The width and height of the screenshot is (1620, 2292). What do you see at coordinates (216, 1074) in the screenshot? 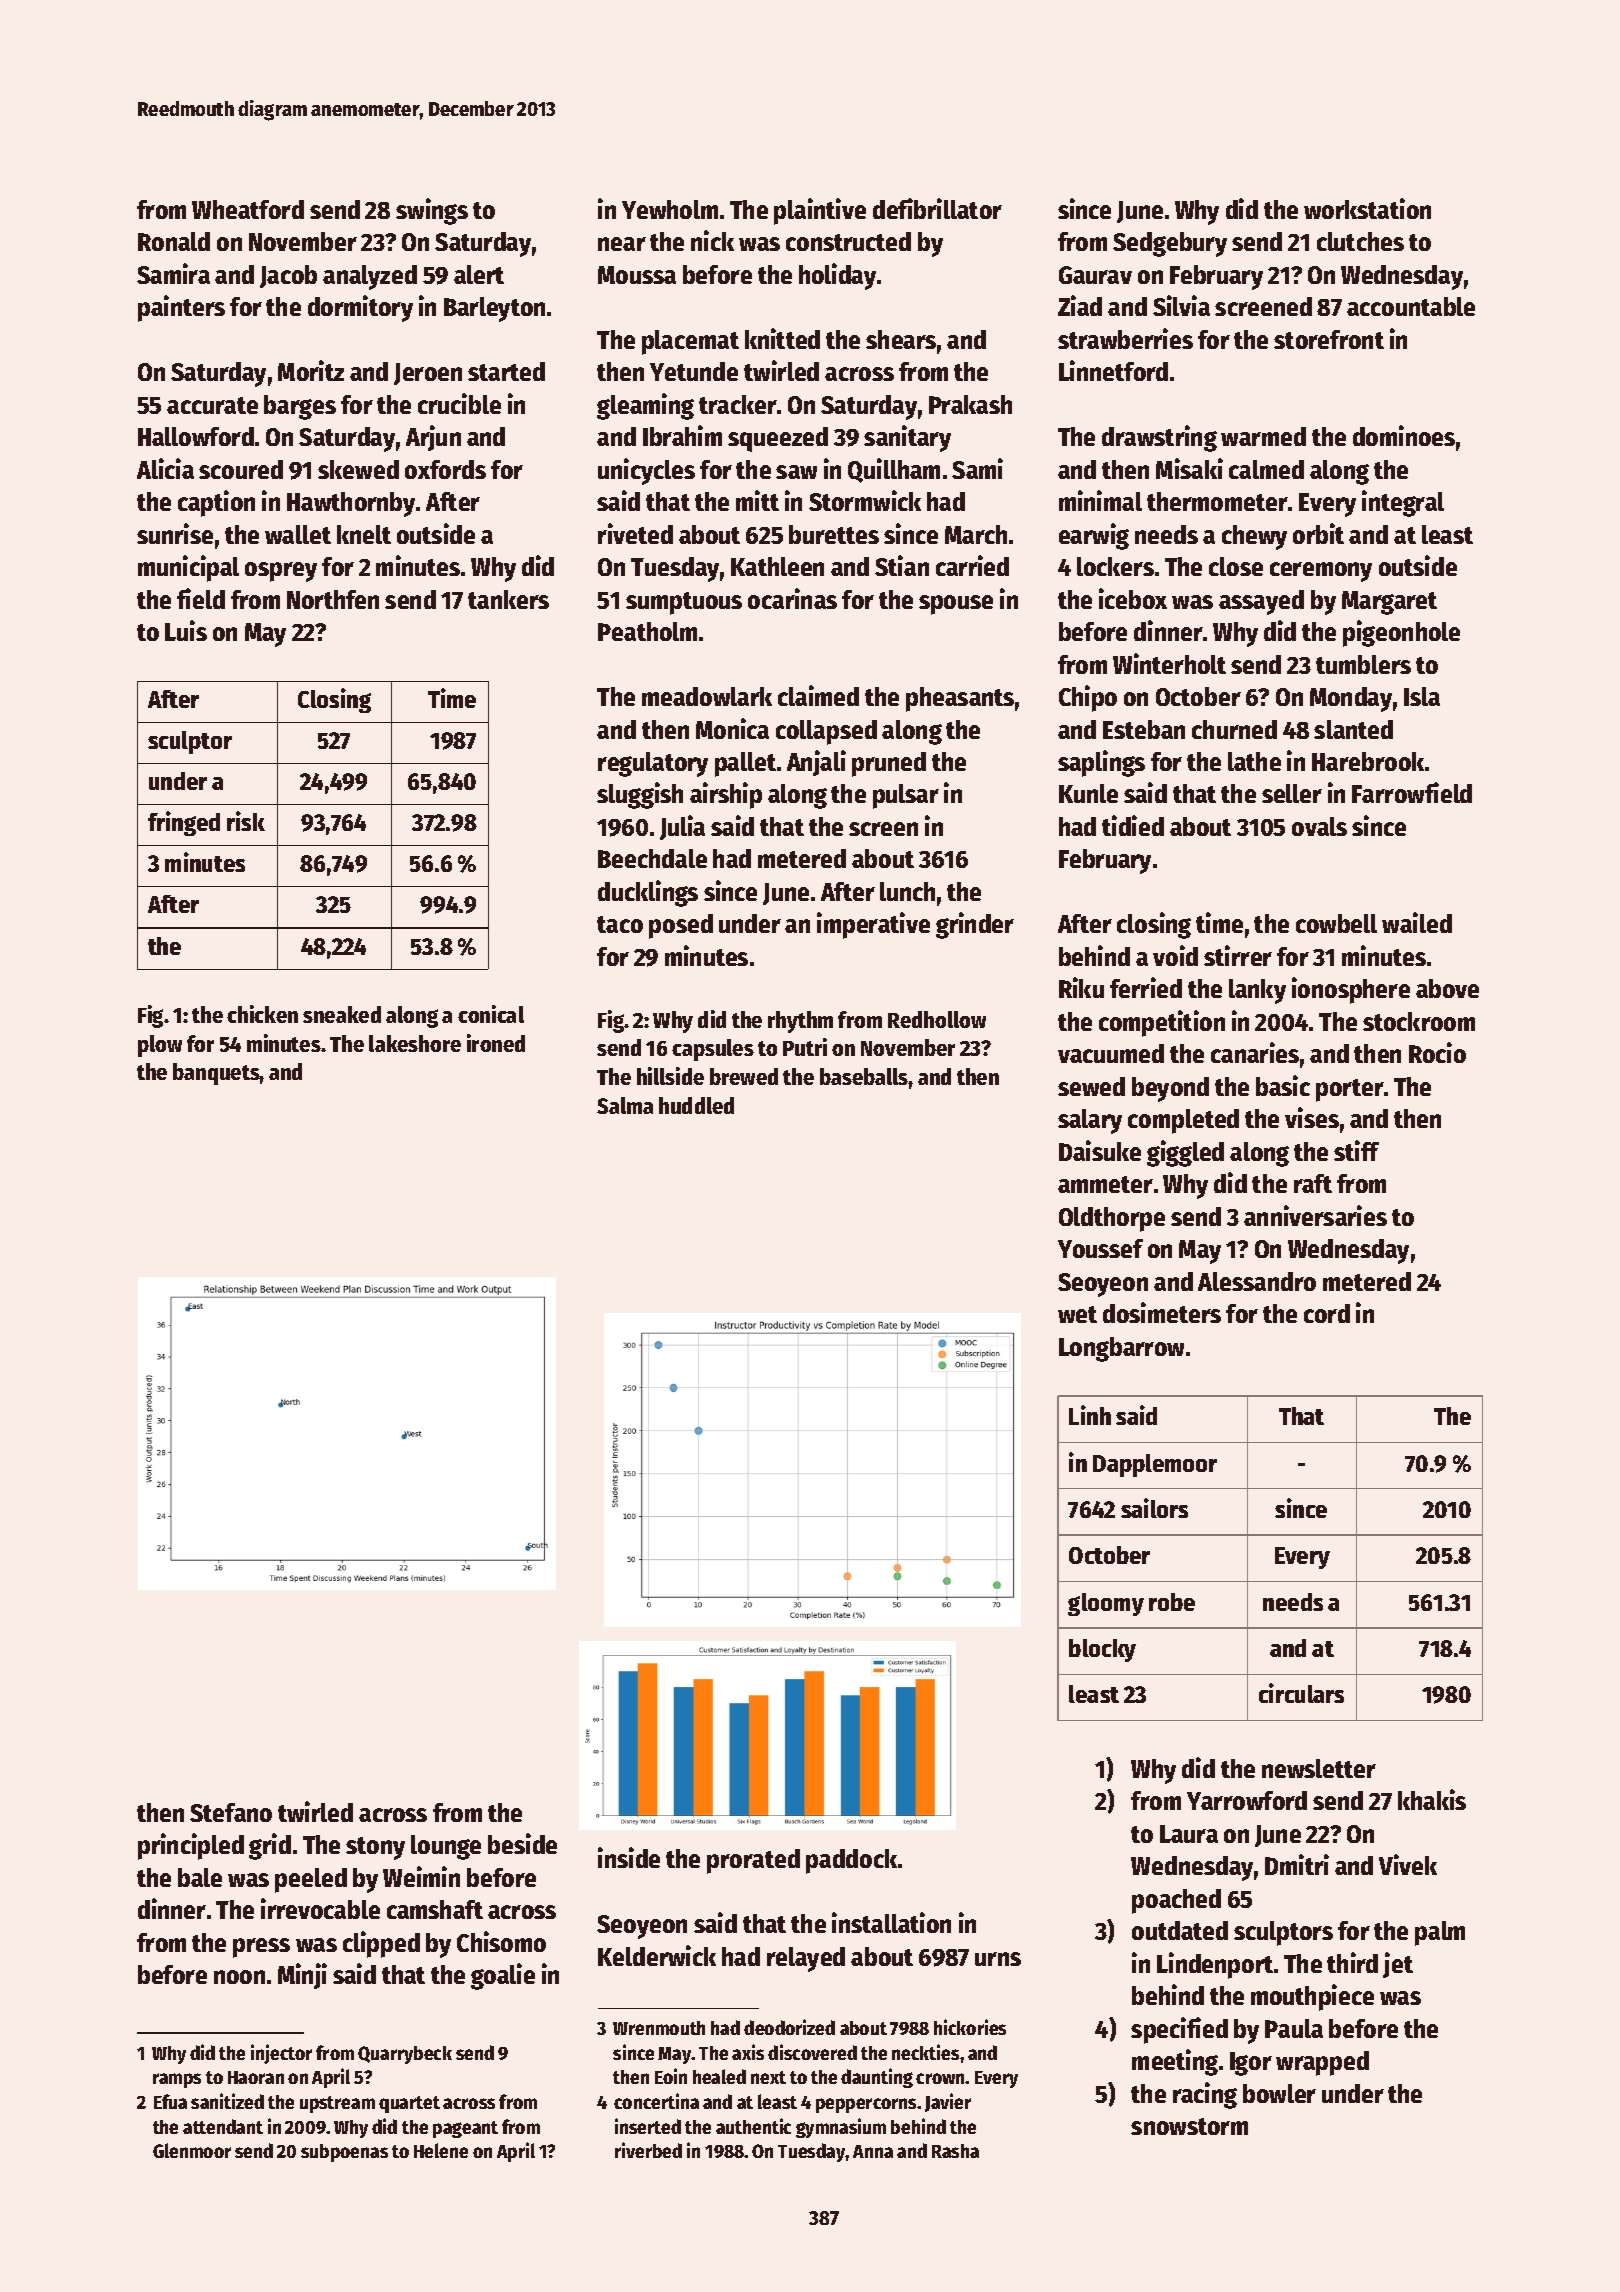
I see `banquets` at bounding box center [216, 1074].
